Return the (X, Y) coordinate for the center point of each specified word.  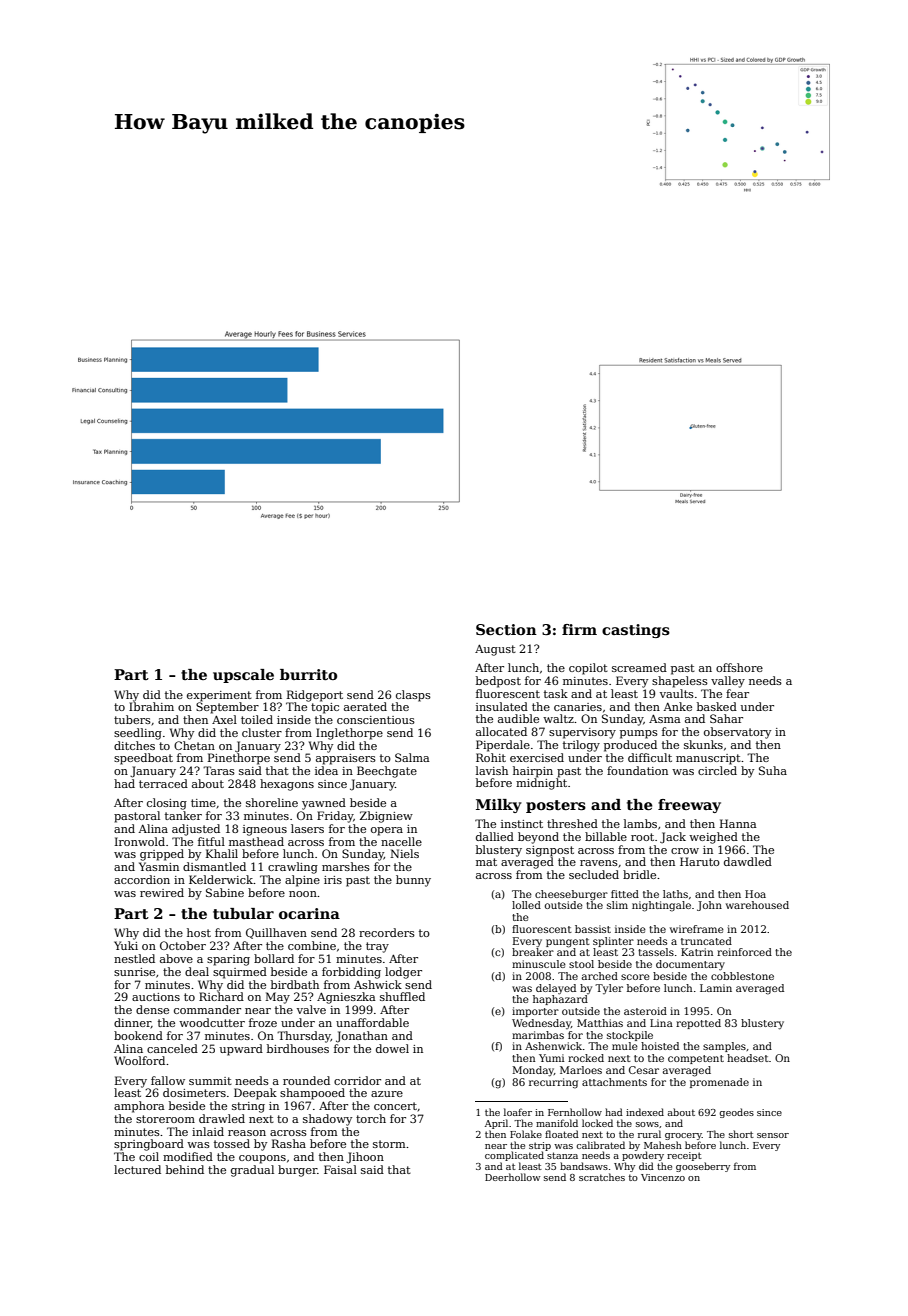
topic (325, 708)
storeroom (165, 1119)
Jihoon (365, 1158)
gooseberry (703, 1167)
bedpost (498, 682)
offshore (739, 667)
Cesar (644, 1070)
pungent (568, 943)
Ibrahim (151, 706)
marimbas (538, 1035)
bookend (138, 1035)
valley (728, 682)
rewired (162, 892)
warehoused (757, 905)
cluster (262, 732)
